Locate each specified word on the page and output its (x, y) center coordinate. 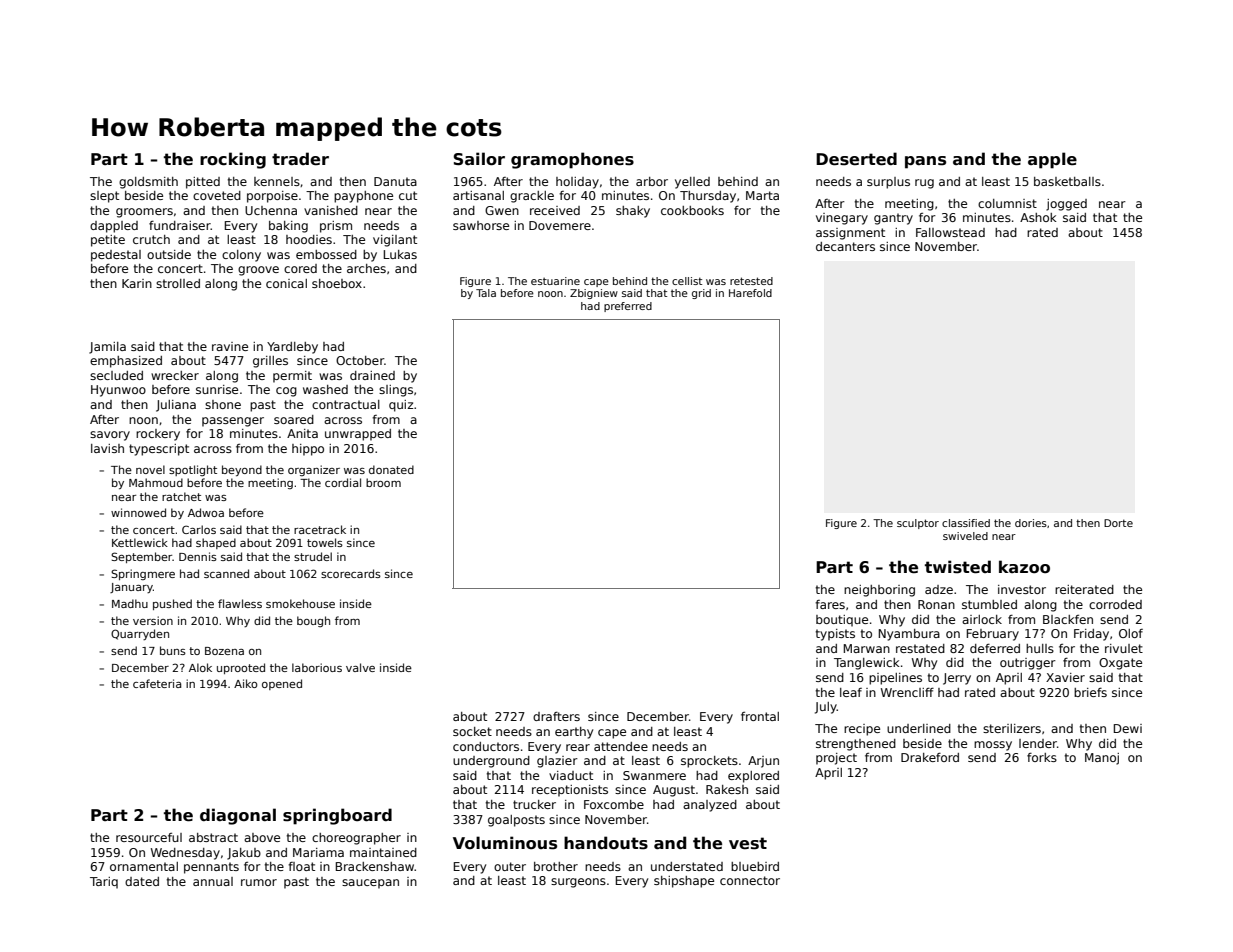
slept (104, 197)
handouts (606, 843)
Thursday (708, 197)
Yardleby (292, 348)
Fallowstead (950, 232)
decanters (845, 246)
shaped (216, 543)
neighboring (879, 591)
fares (830, 604)
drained (372, 375)
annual (213, 881)
